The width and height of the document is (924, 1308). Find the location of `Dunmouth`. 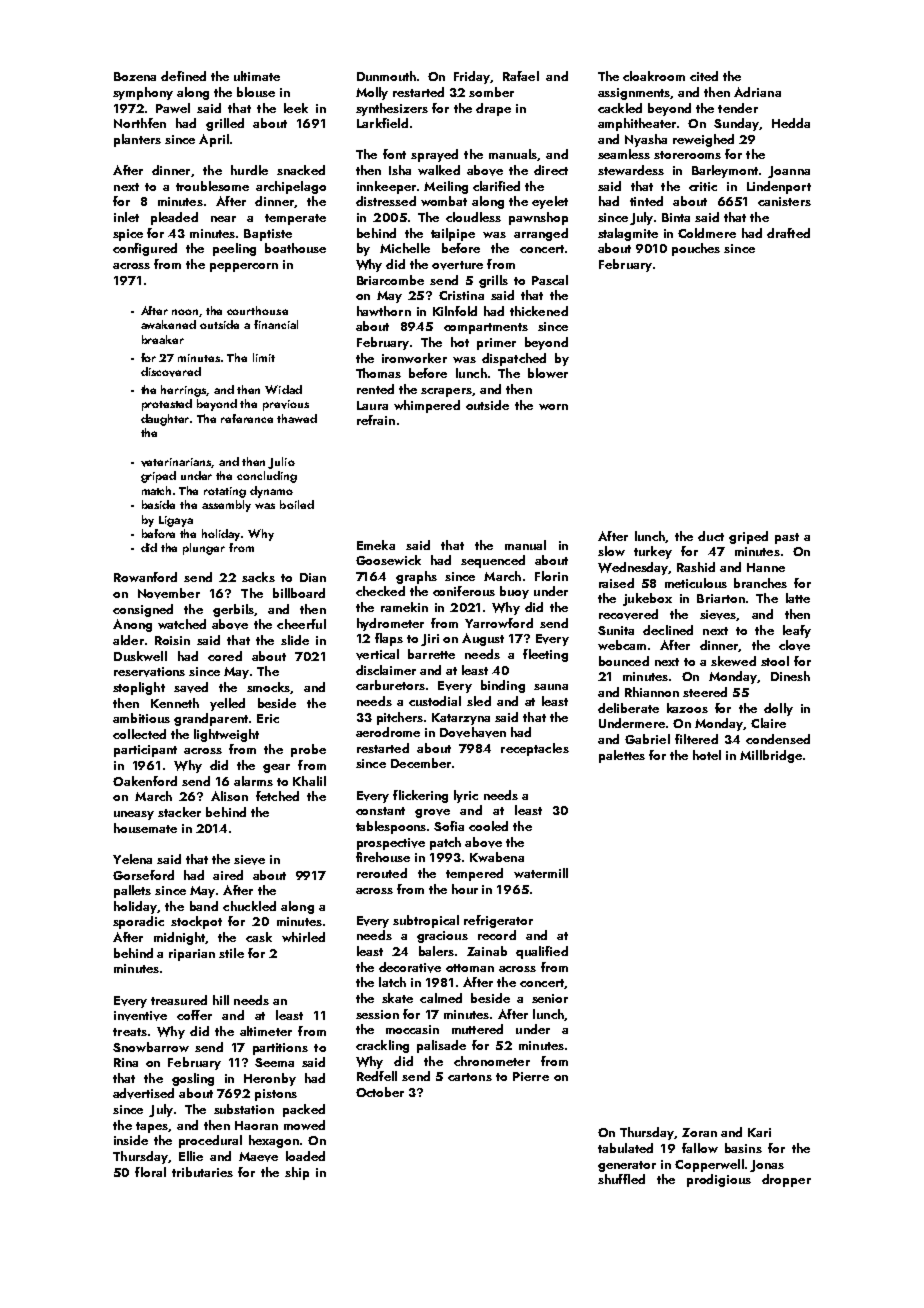

Dunmouth is located at coordinates (386, 76).
